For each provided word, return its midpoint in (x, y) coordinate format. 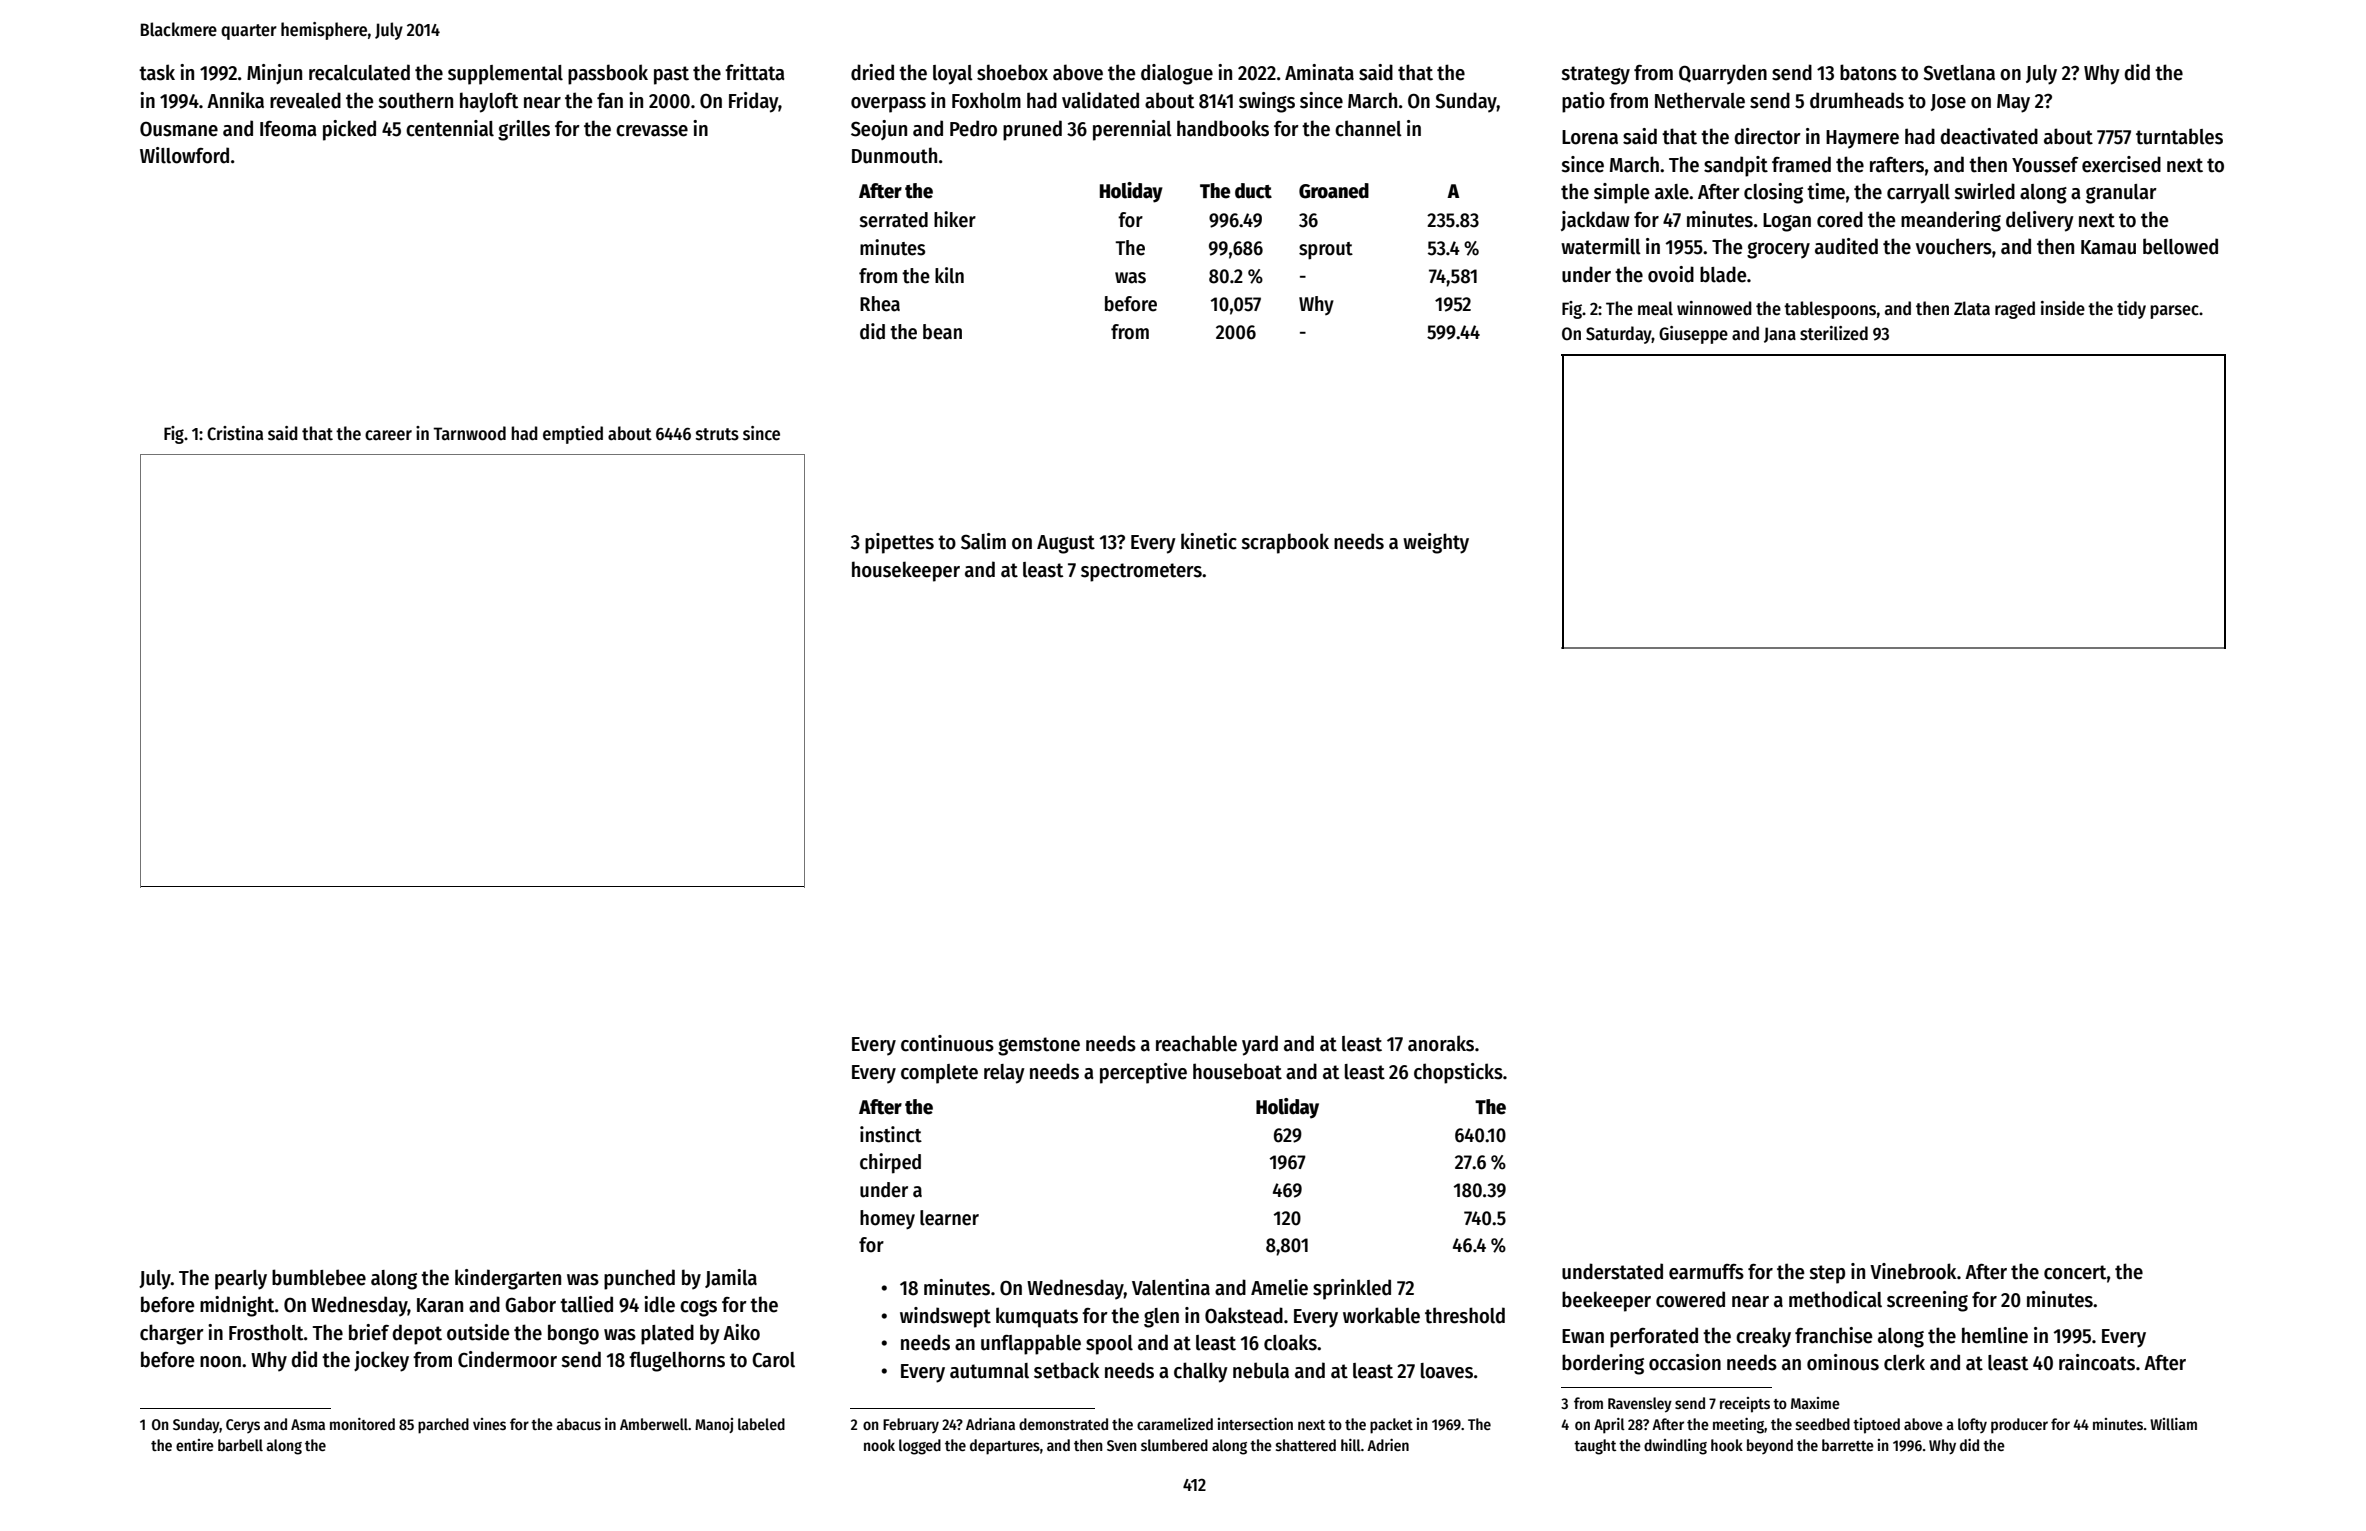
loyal (953, 75)
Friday (754, 102)
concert (2075, 1272)
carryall (1918, 194)
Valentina (1171, 1287)
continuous (947, 1043)
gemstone (1039, 1046)
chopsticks (1458, 1073)
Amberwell (654, 1424)
